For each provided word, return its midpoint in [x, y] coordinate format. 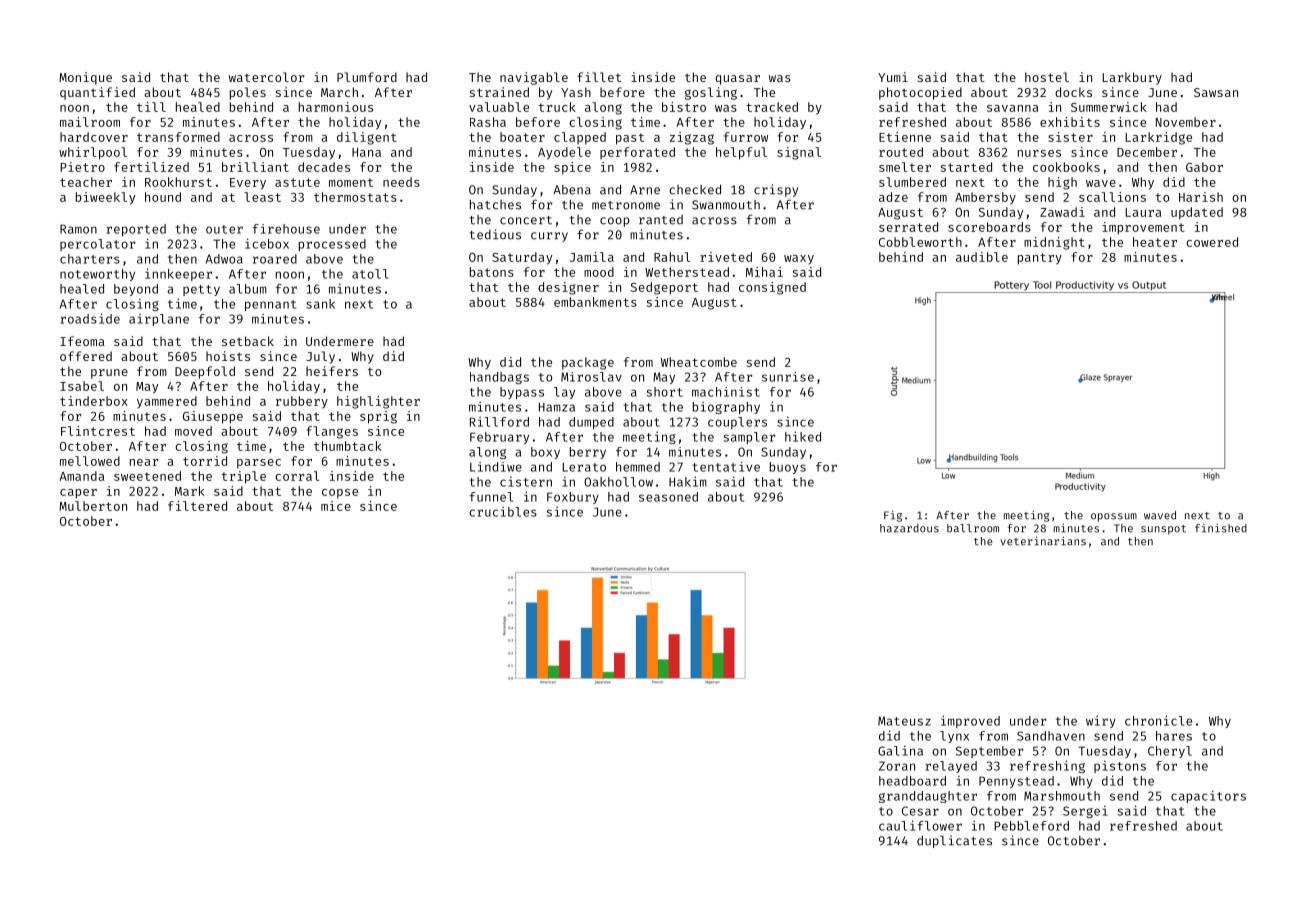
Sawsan [1216, 92]
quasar [737, 80]
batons [492, 272]
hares [1174, 736]
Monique [85, 78]
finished [1221, 528]
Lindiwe [496, 467]
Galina [900, 751]
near [144, 462]
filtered [197, 506]
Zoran [897, 766]
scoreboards [989, 227]
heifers [332, 371]
